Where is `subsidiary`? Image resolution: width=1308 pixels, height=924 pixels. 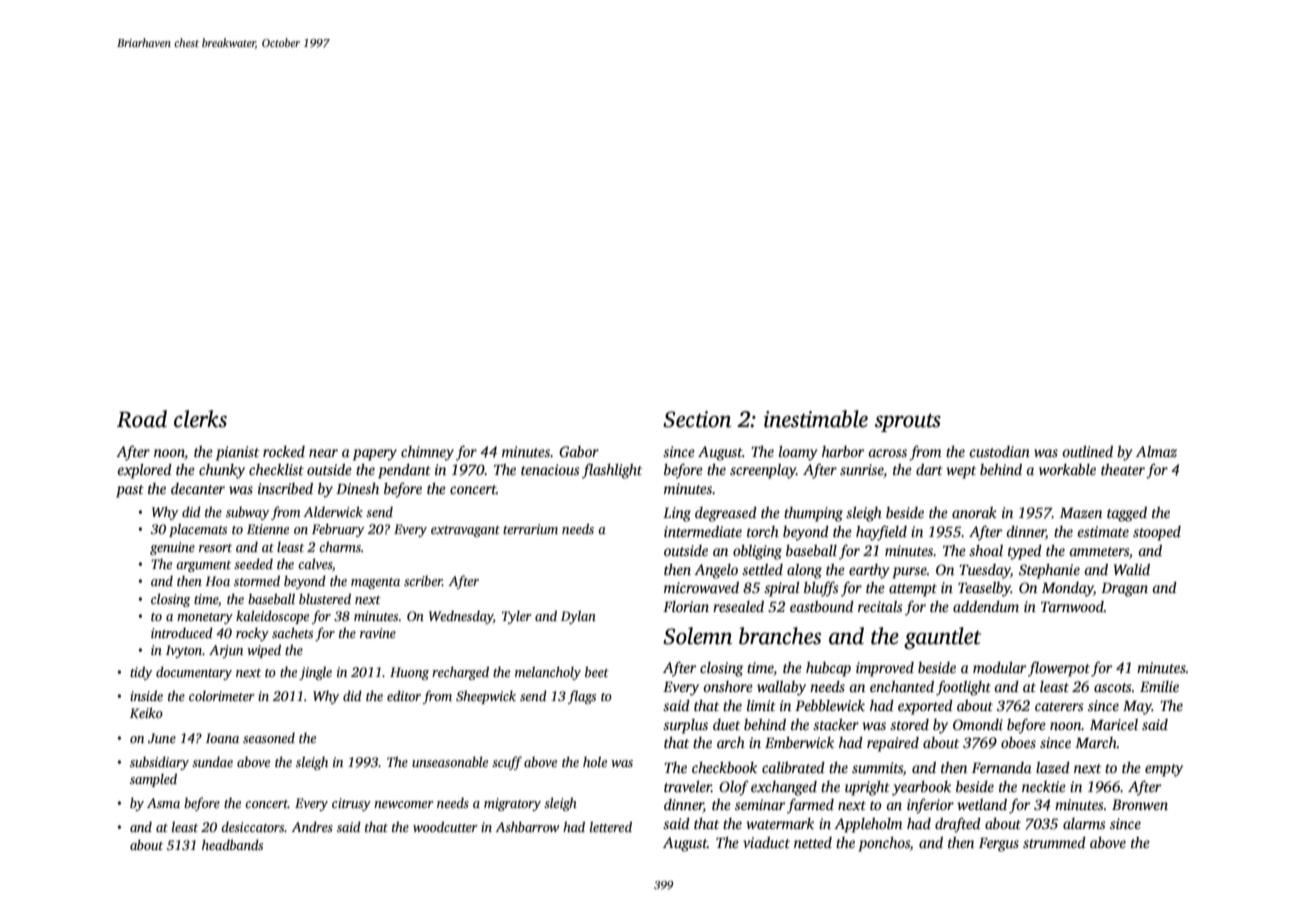 subsidiary is located at coordinates (159, 763).
